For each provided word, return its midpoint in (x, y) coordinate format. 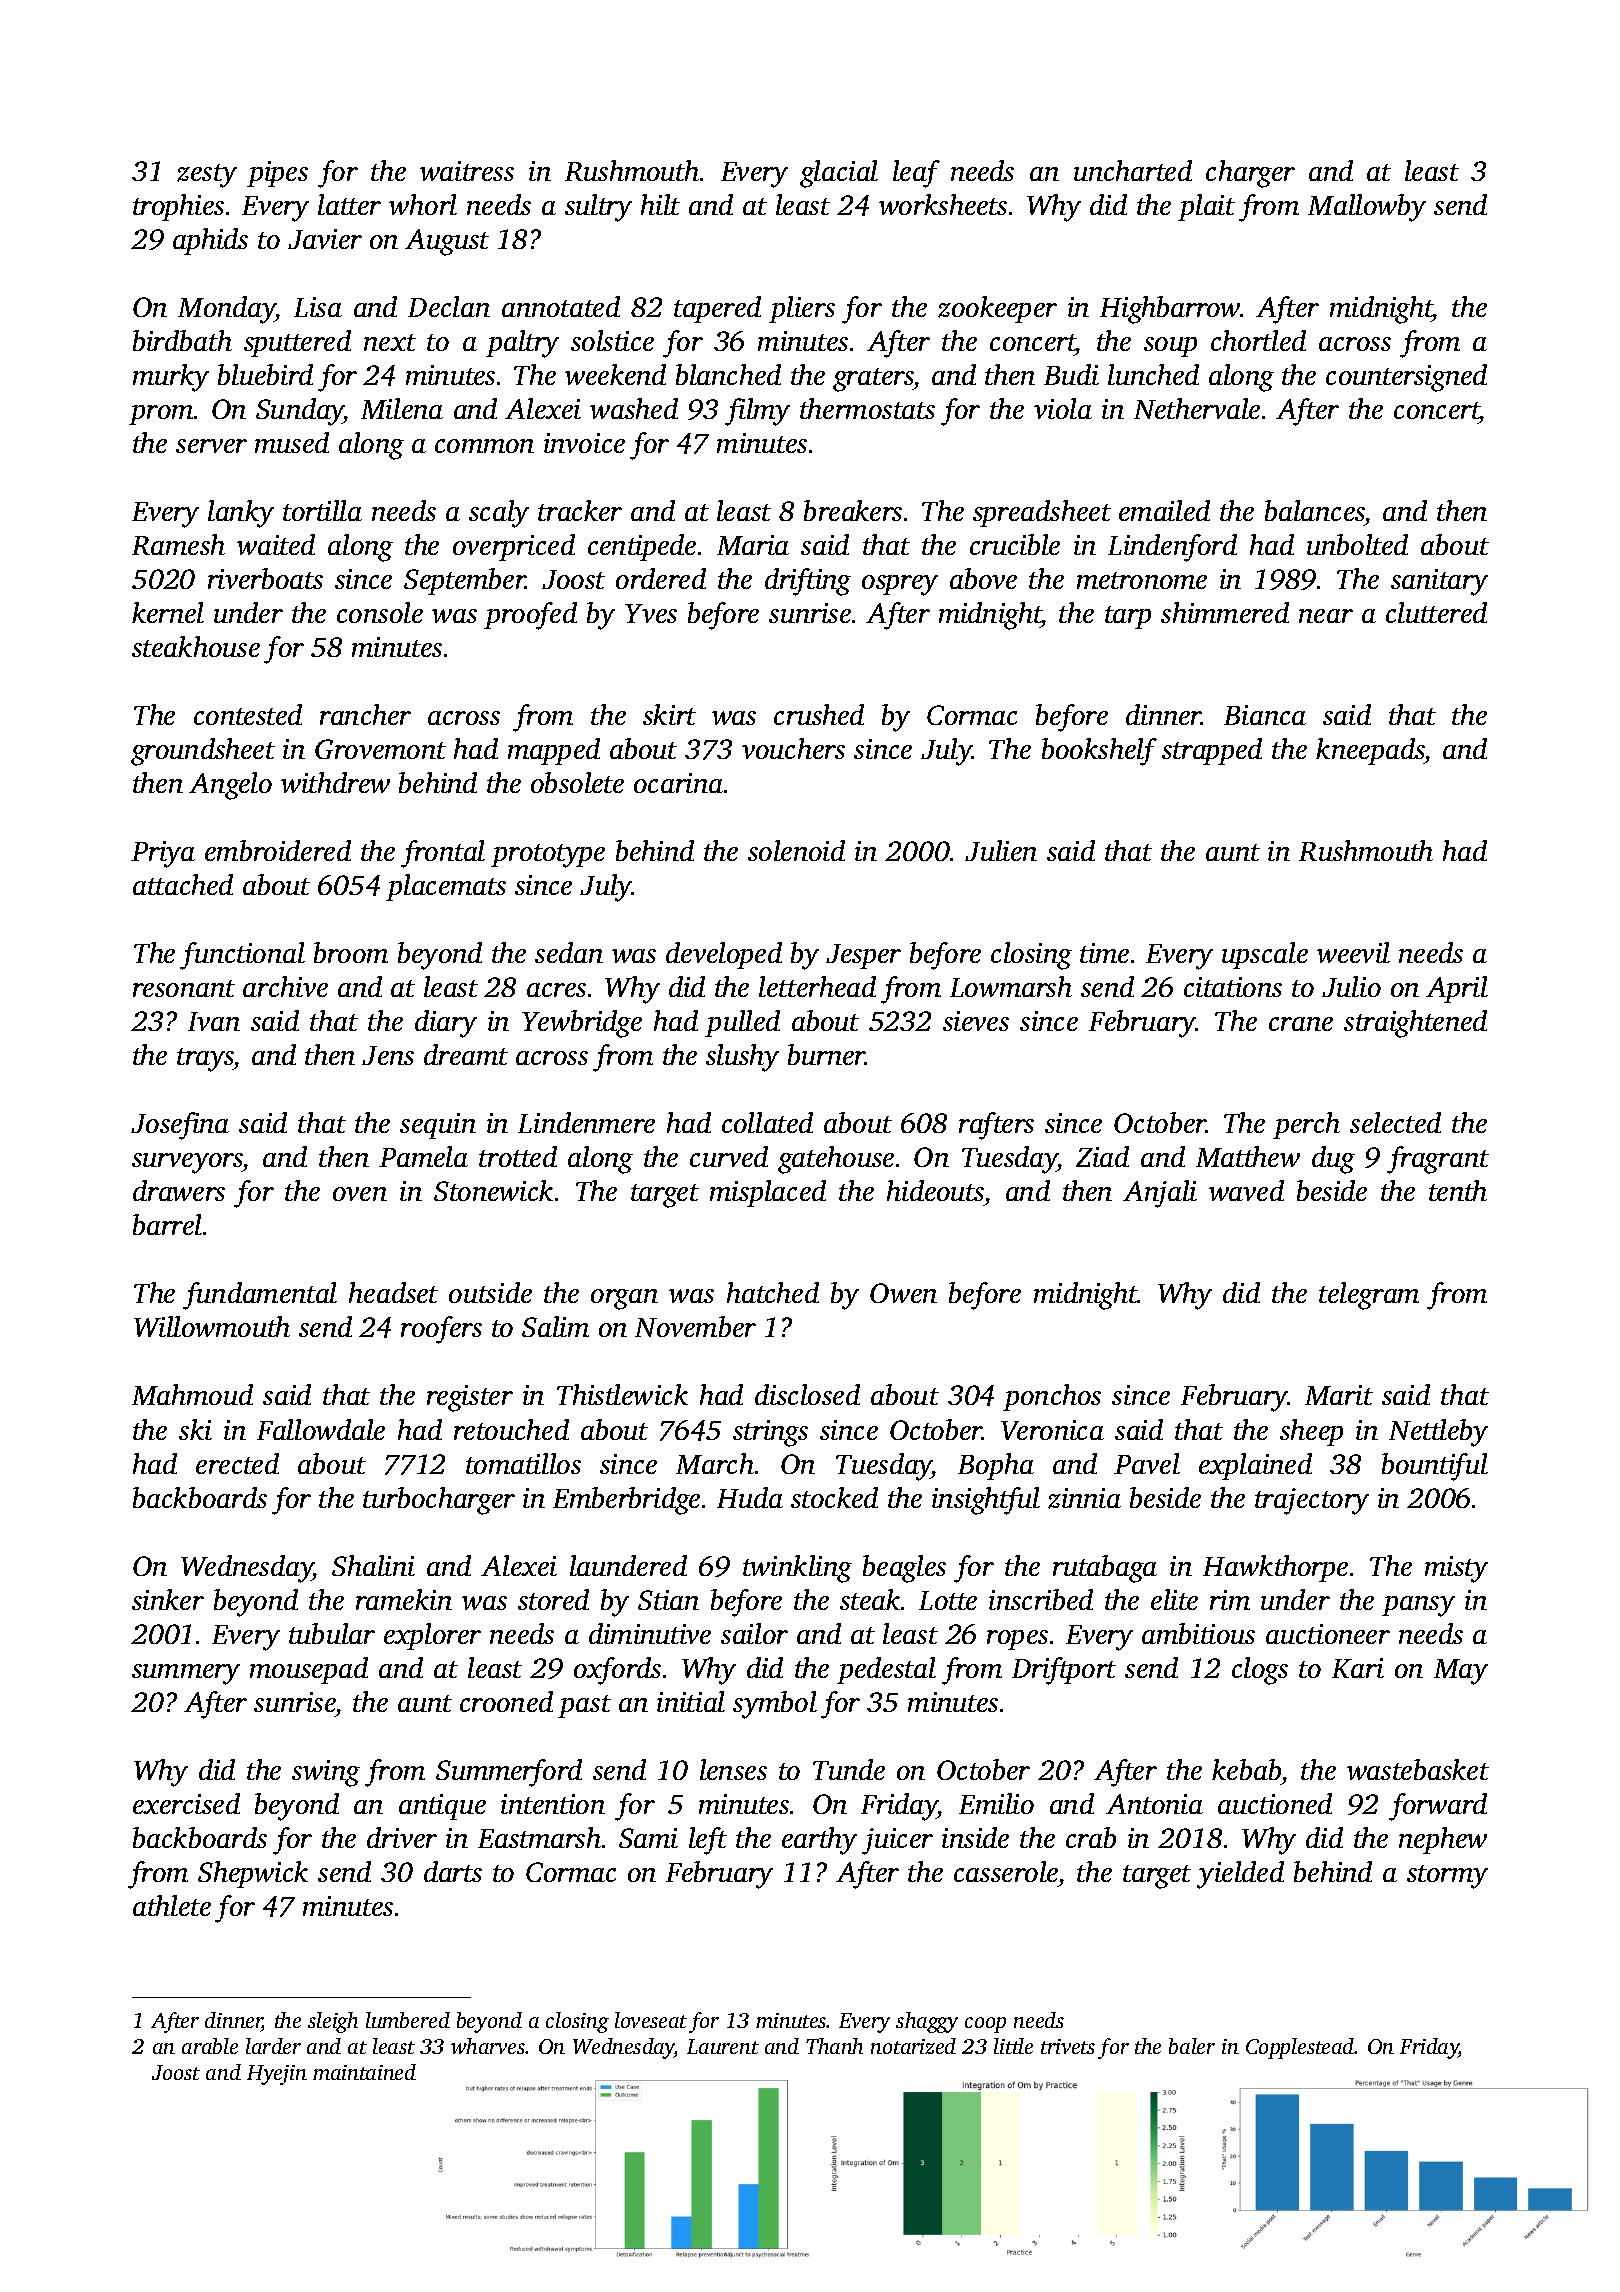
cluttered (1436, 612)
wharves (488, 2046)
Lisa (318, 307)
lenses (733, 1769)
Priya (163, 854)
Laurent (723, 2046)
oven (360, 1194)
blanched (728, 374)
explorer (432, 1636)
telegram (1369, 1296)
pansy (1418, 1606)
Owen (903, 1293)
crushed (819, 714)
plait (1206, 207)
